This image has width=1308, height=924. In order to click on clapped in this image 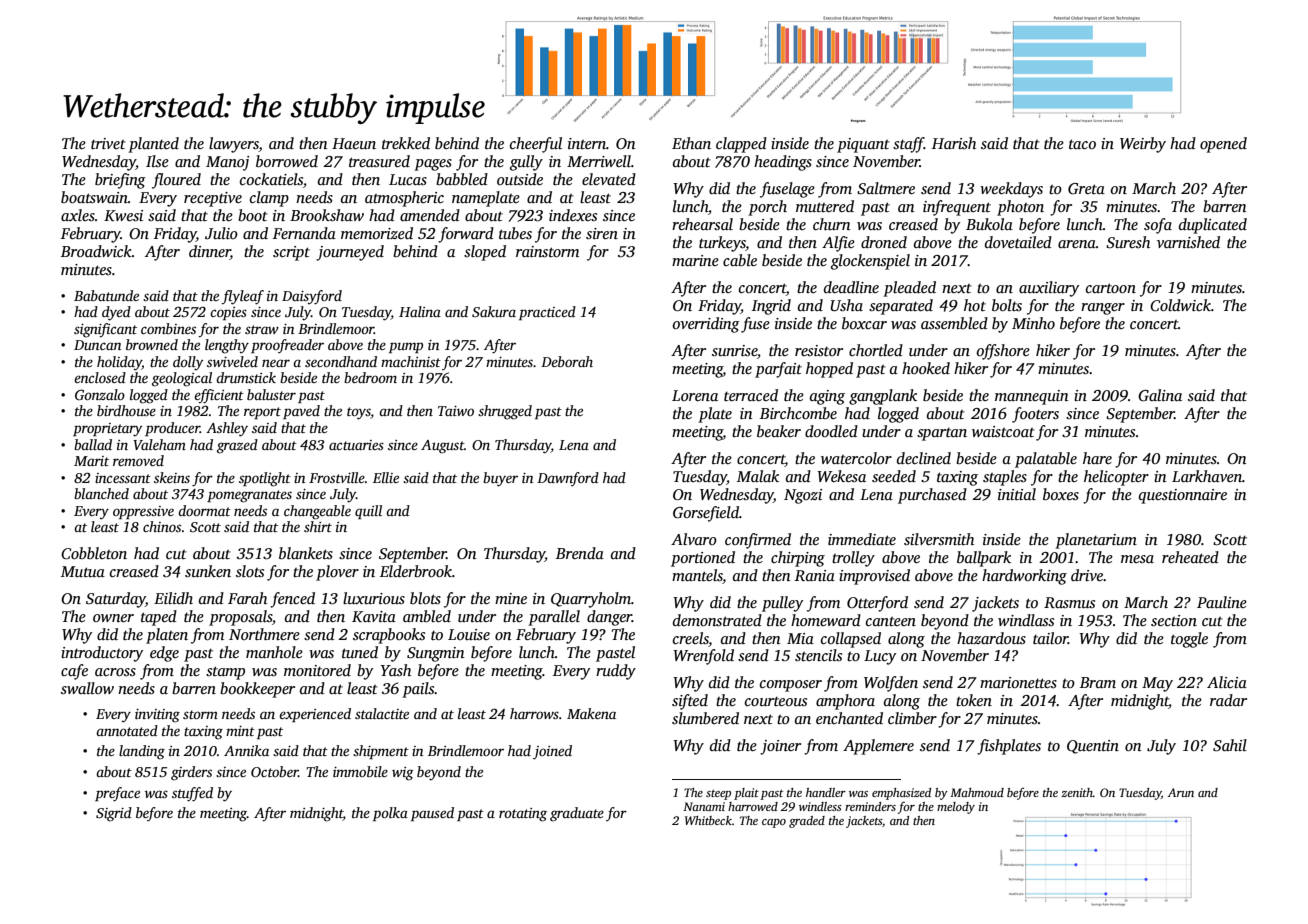, I will do `click(741, 145)`.
